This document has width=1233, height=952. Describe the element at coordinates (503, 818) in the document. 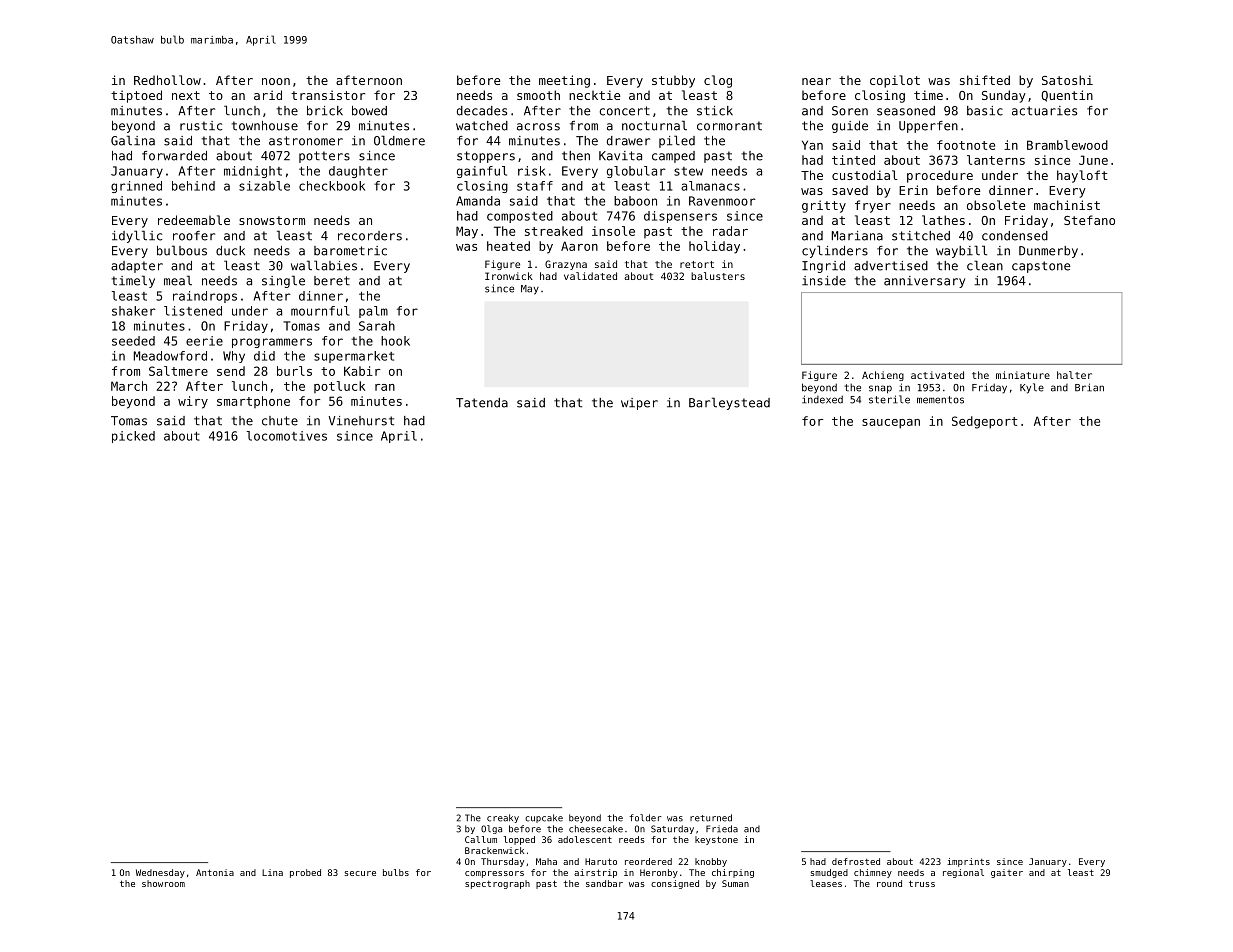

I see `creaky` at that location.
